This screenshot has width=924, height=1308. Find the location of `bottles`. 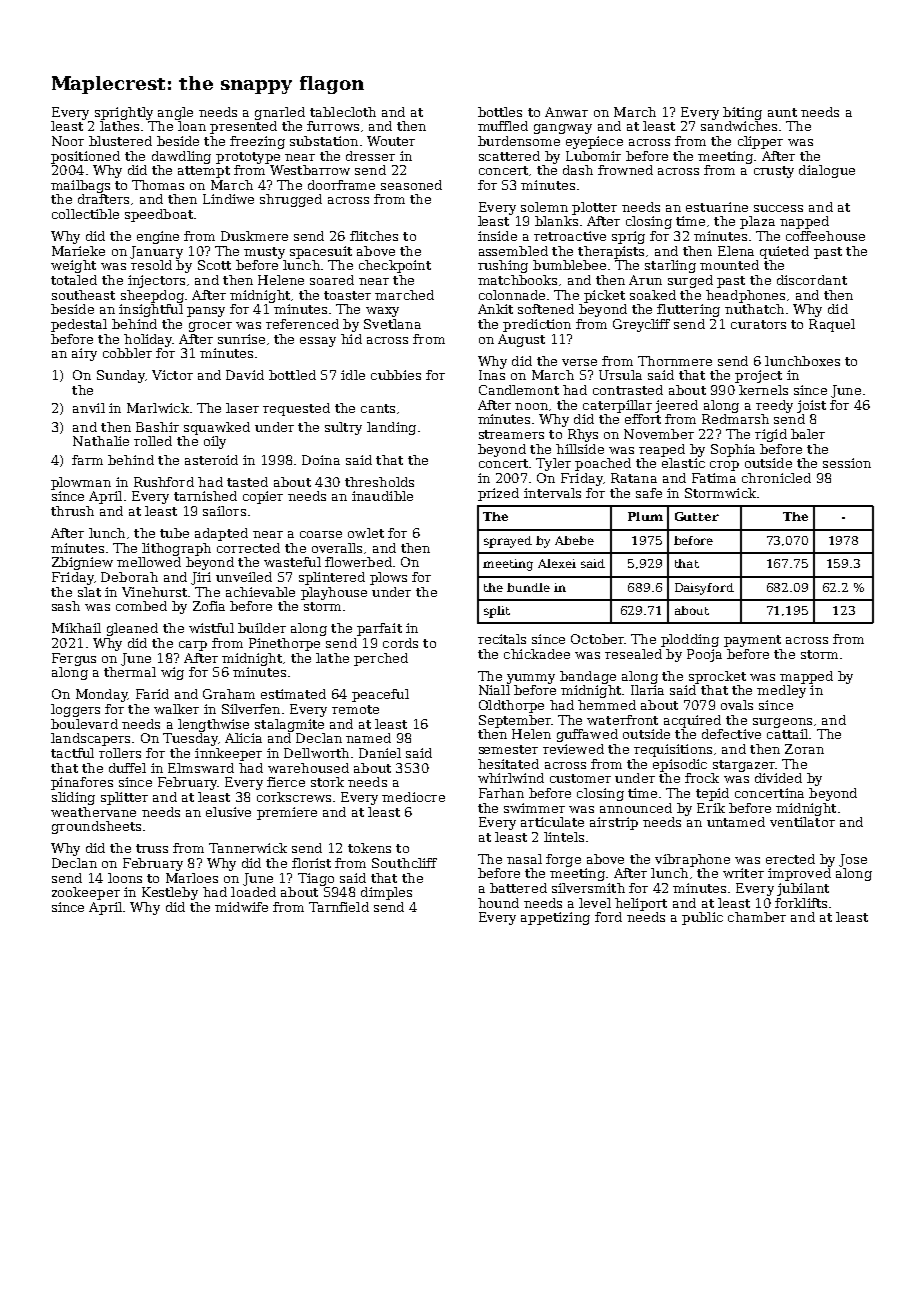

bottles is located at coordinates (500, 112).
